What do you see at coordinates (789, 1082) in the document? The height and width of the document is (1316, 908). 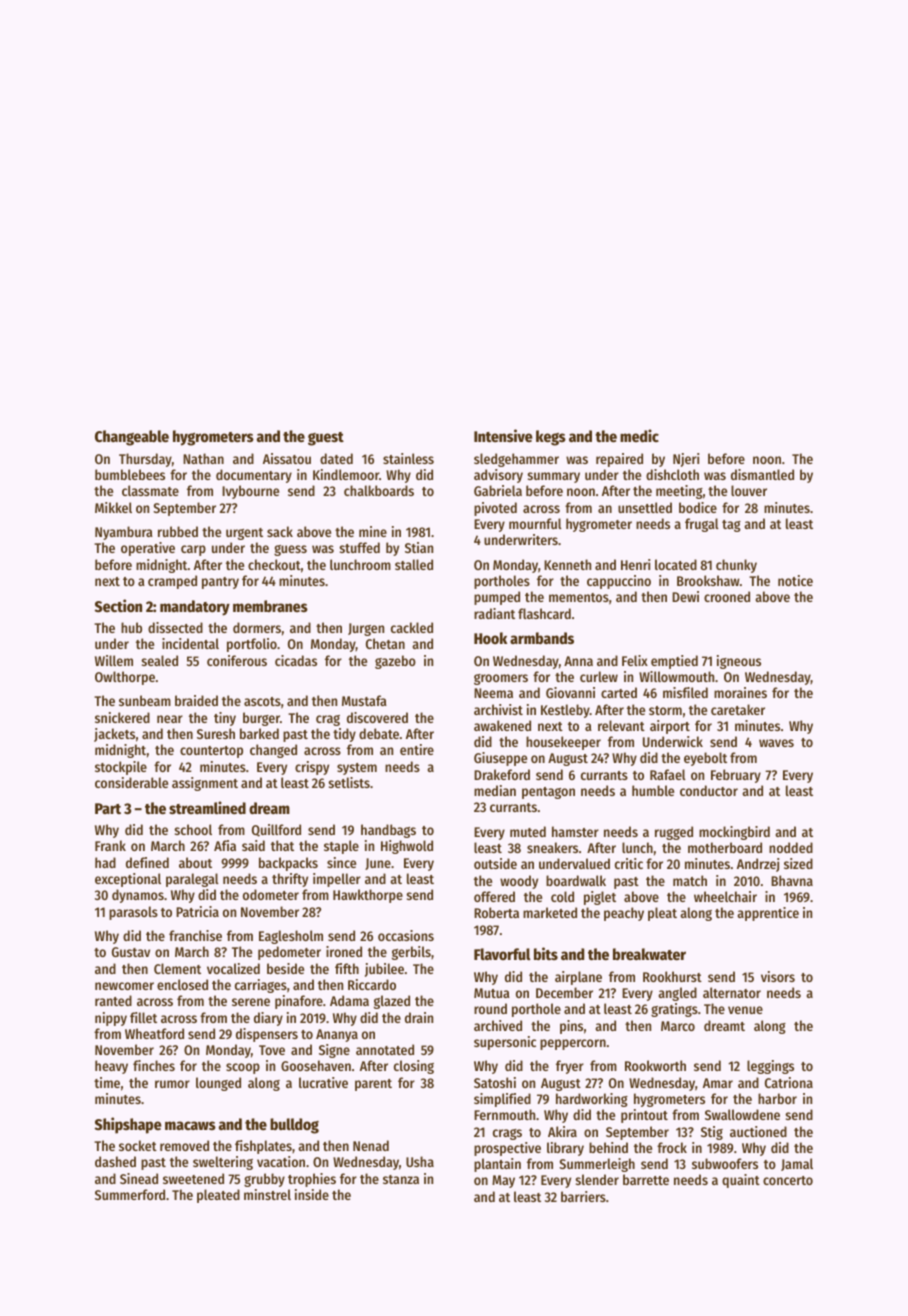 I see `Catriona` at bounding box center [789, 1082].
